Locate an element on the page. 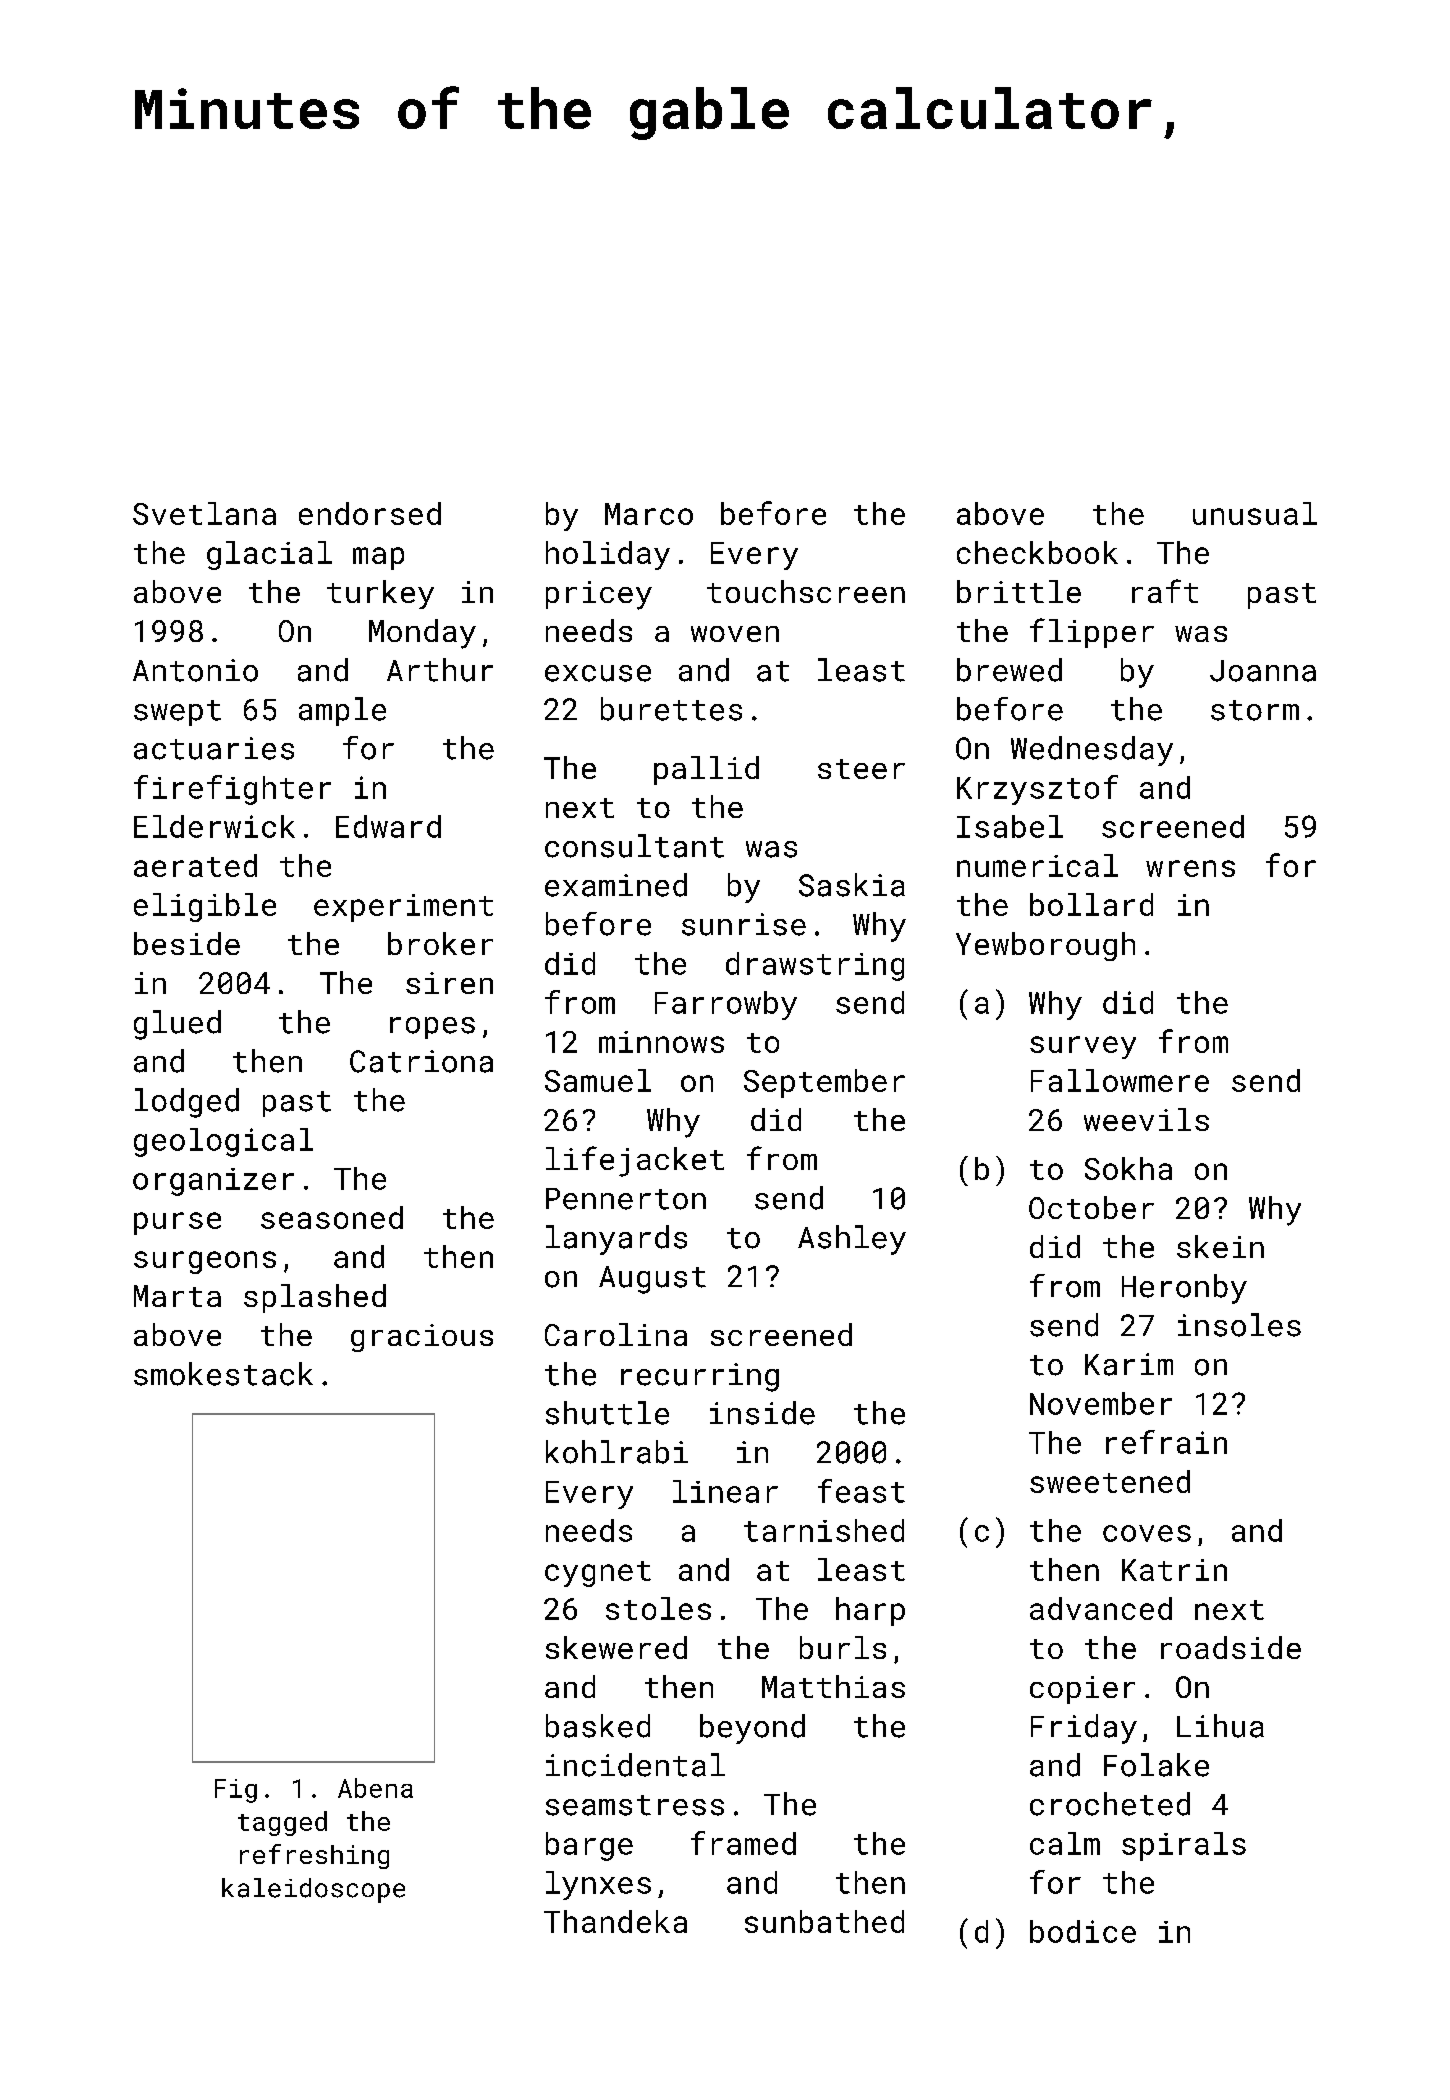 The height and width of the image is (2100, 1450). burls is located at coordinates (843, 1647).
